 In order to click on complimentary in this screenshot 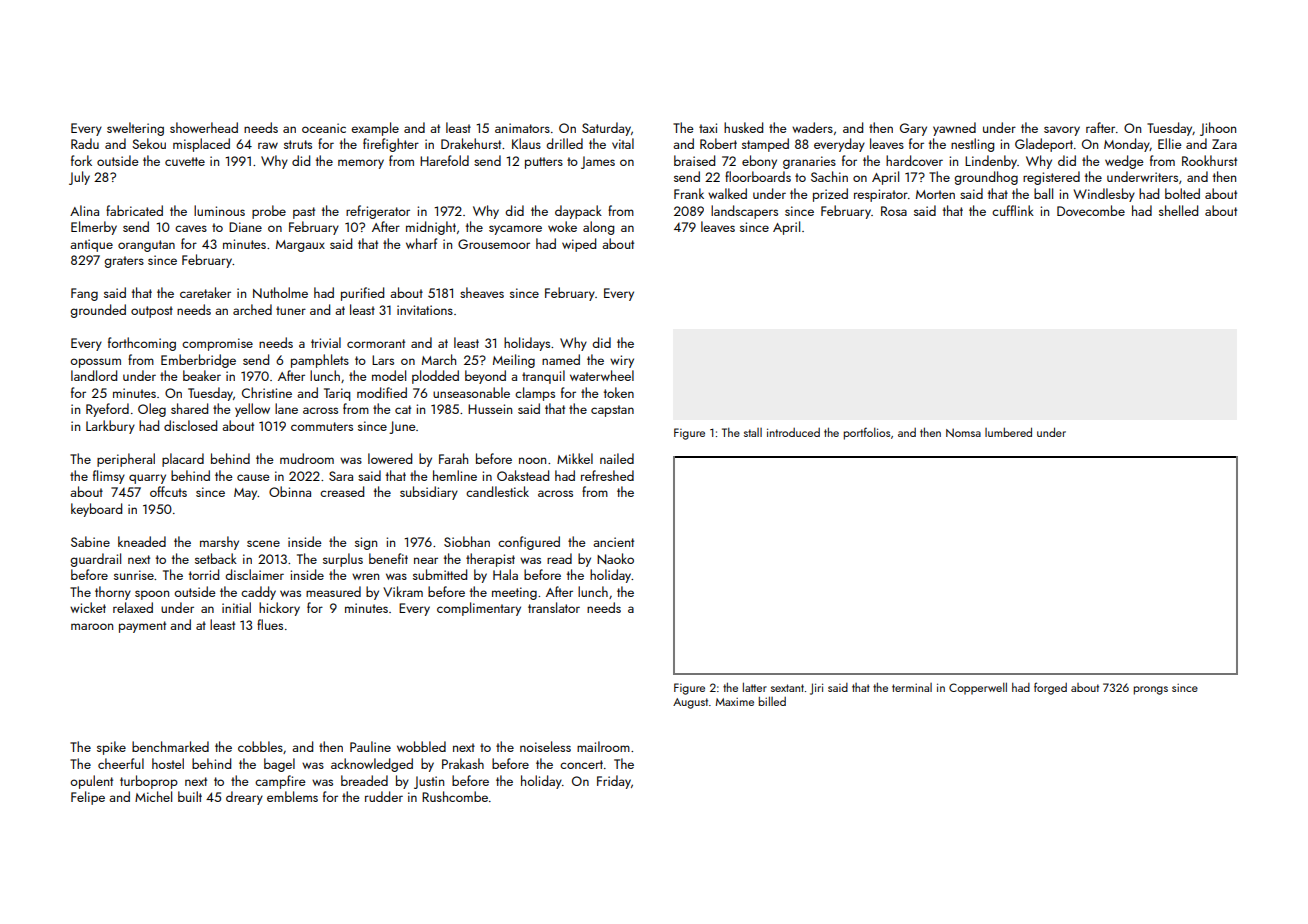, I will do `click(479, 609)`.
